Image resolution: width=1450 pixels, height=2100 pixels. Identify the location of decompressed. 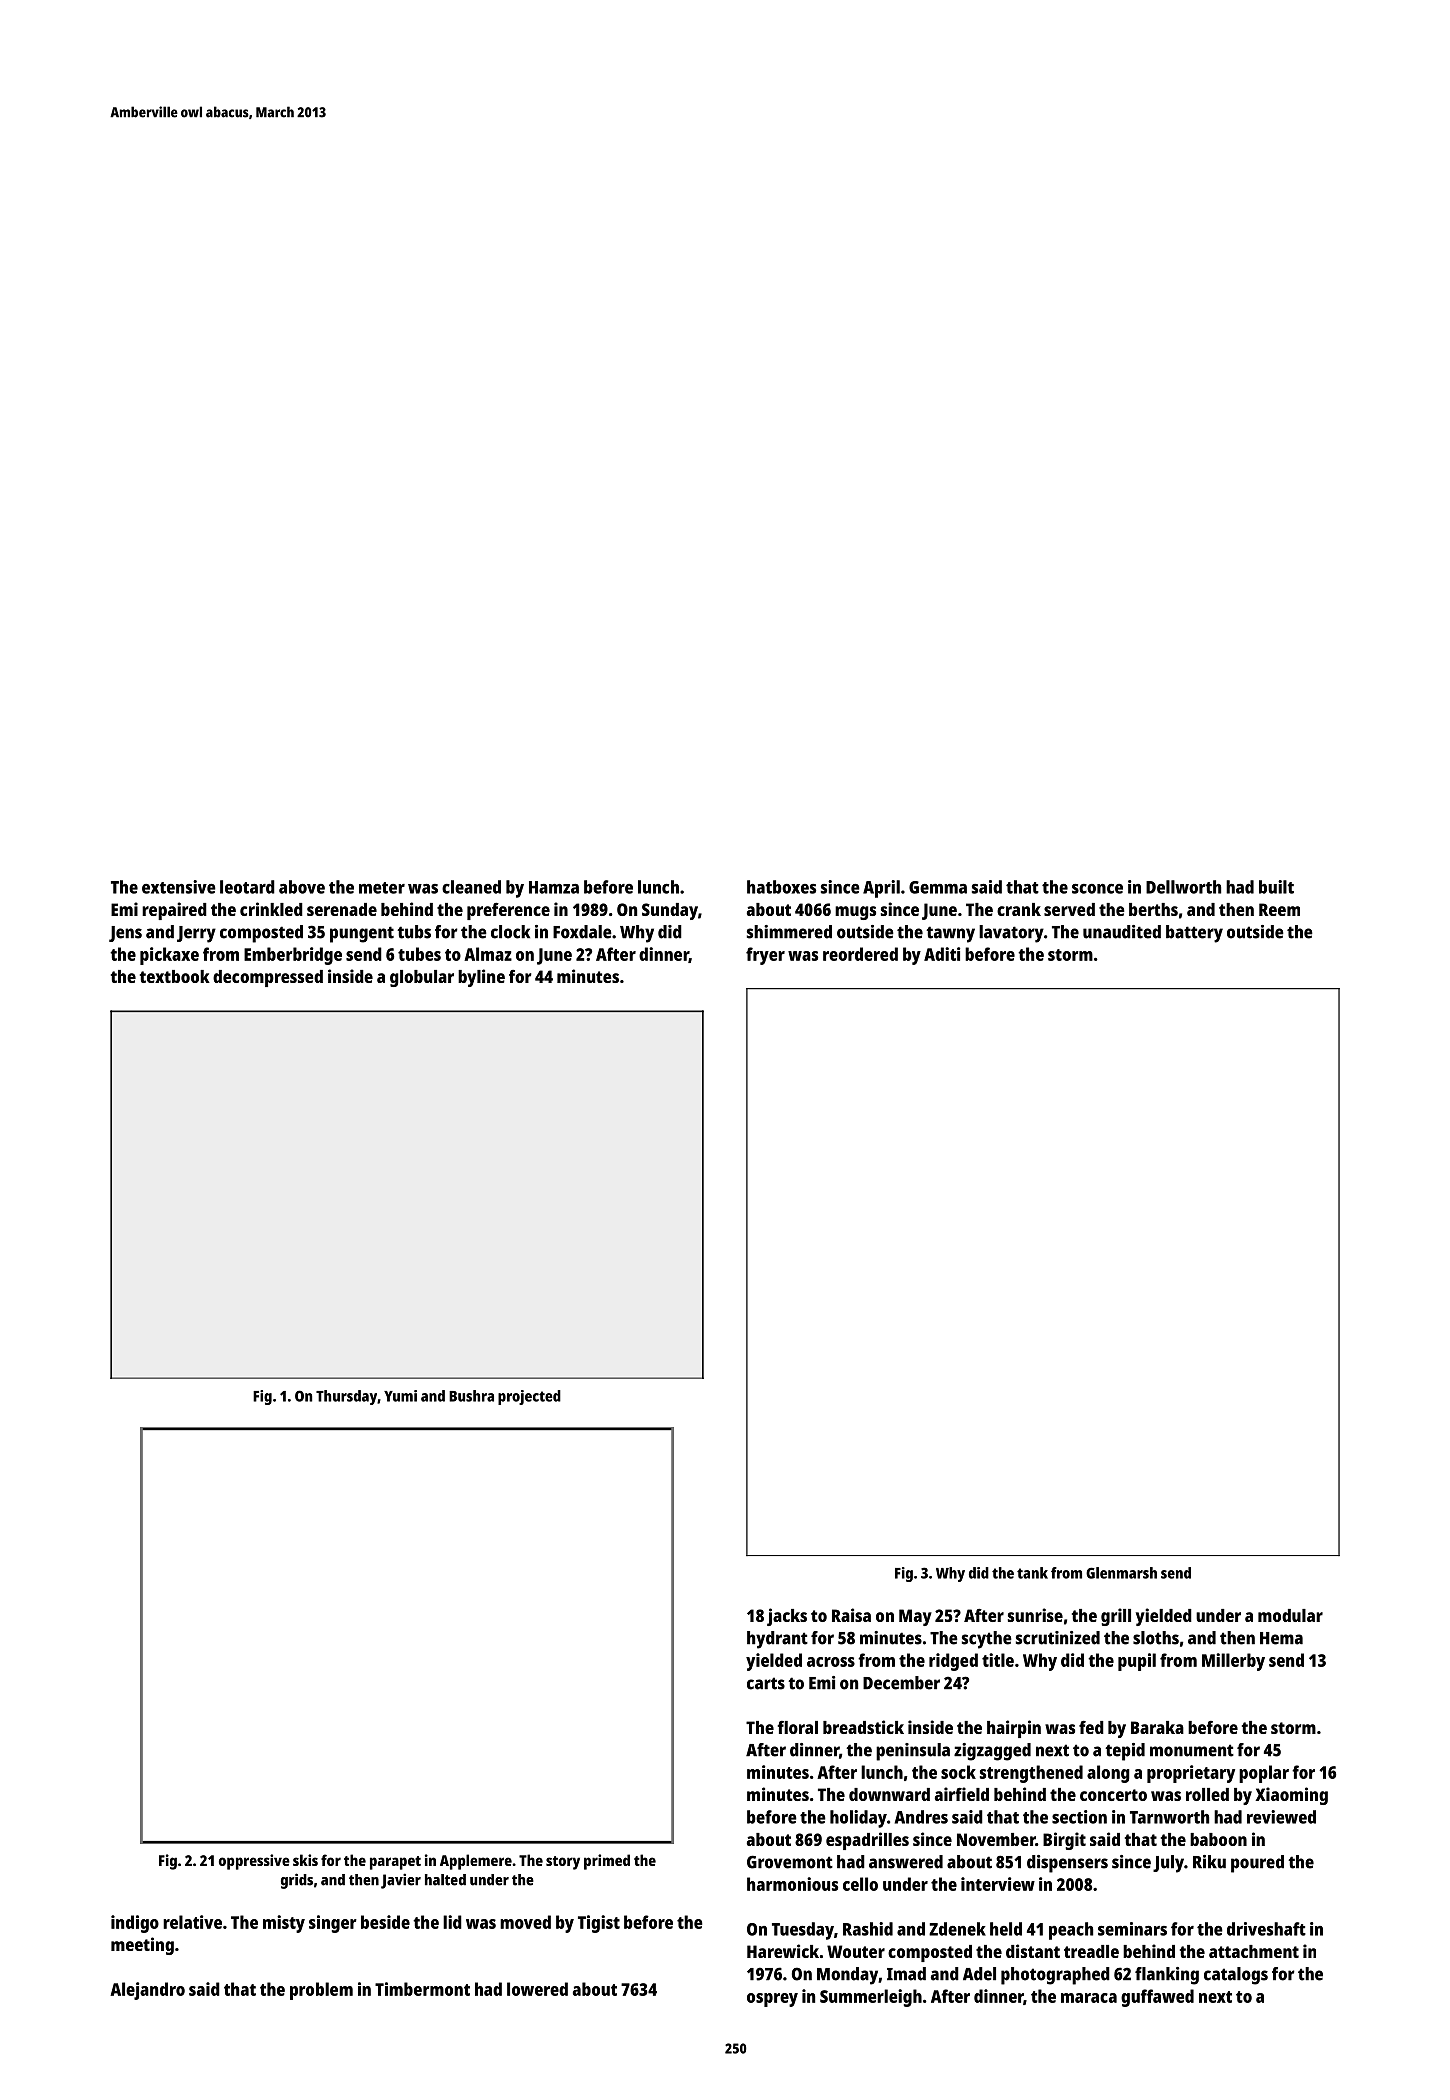
(268, 978).
